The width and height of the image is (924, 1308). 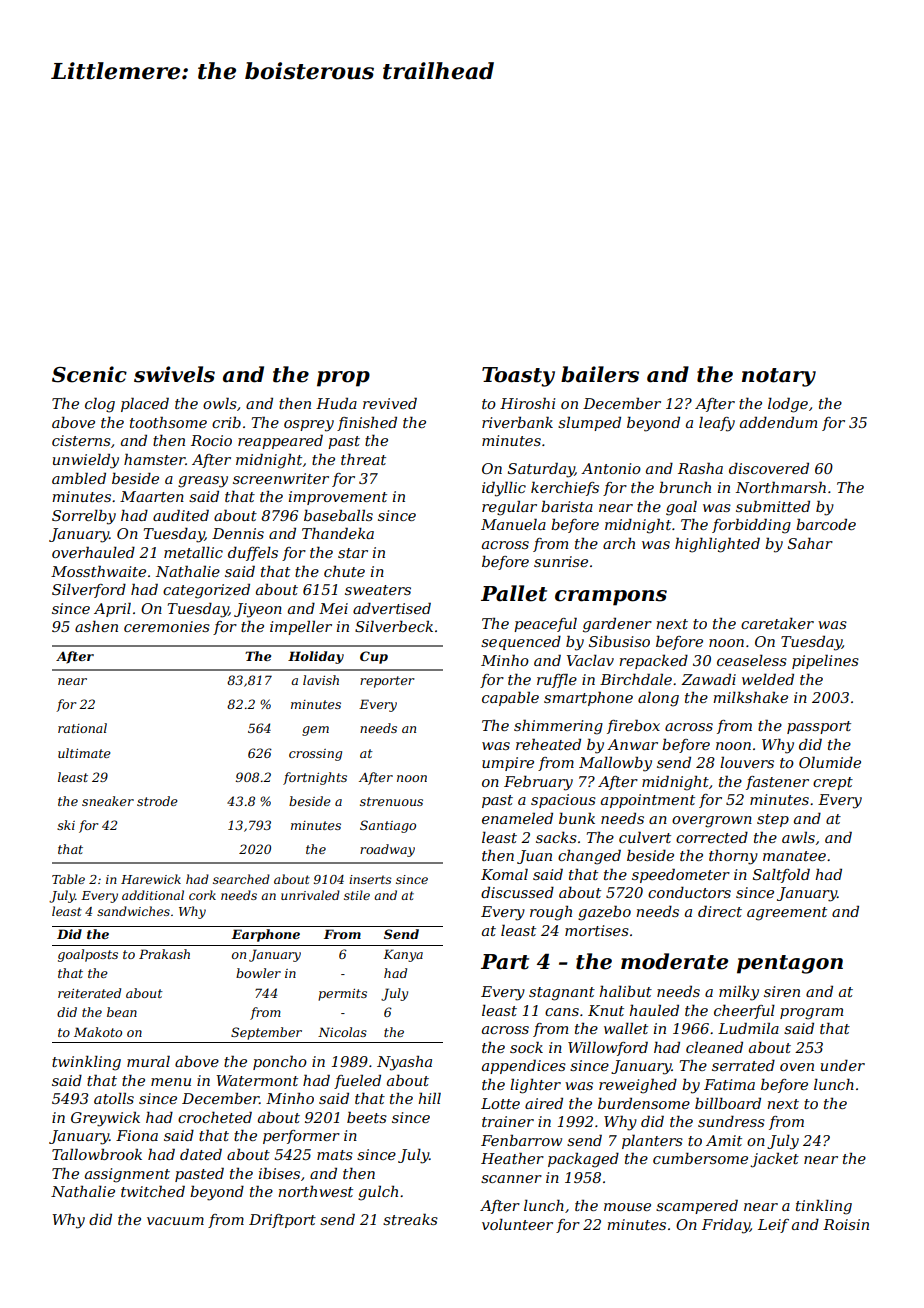 I want to click on step, so click(x=773, y=820).
